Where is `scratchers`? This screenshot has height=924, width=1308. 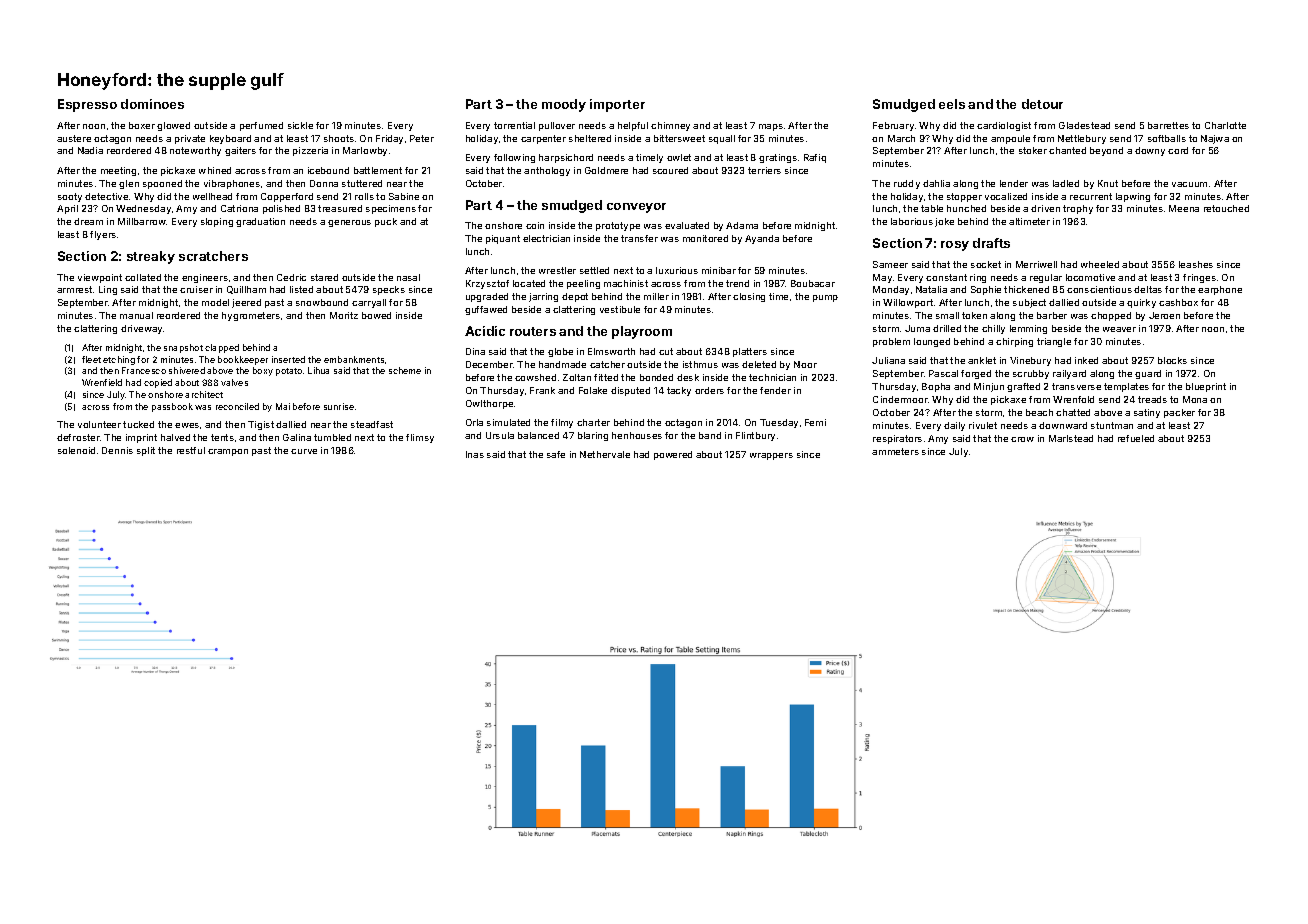 scratchers is located at coordinates (213, 256).
